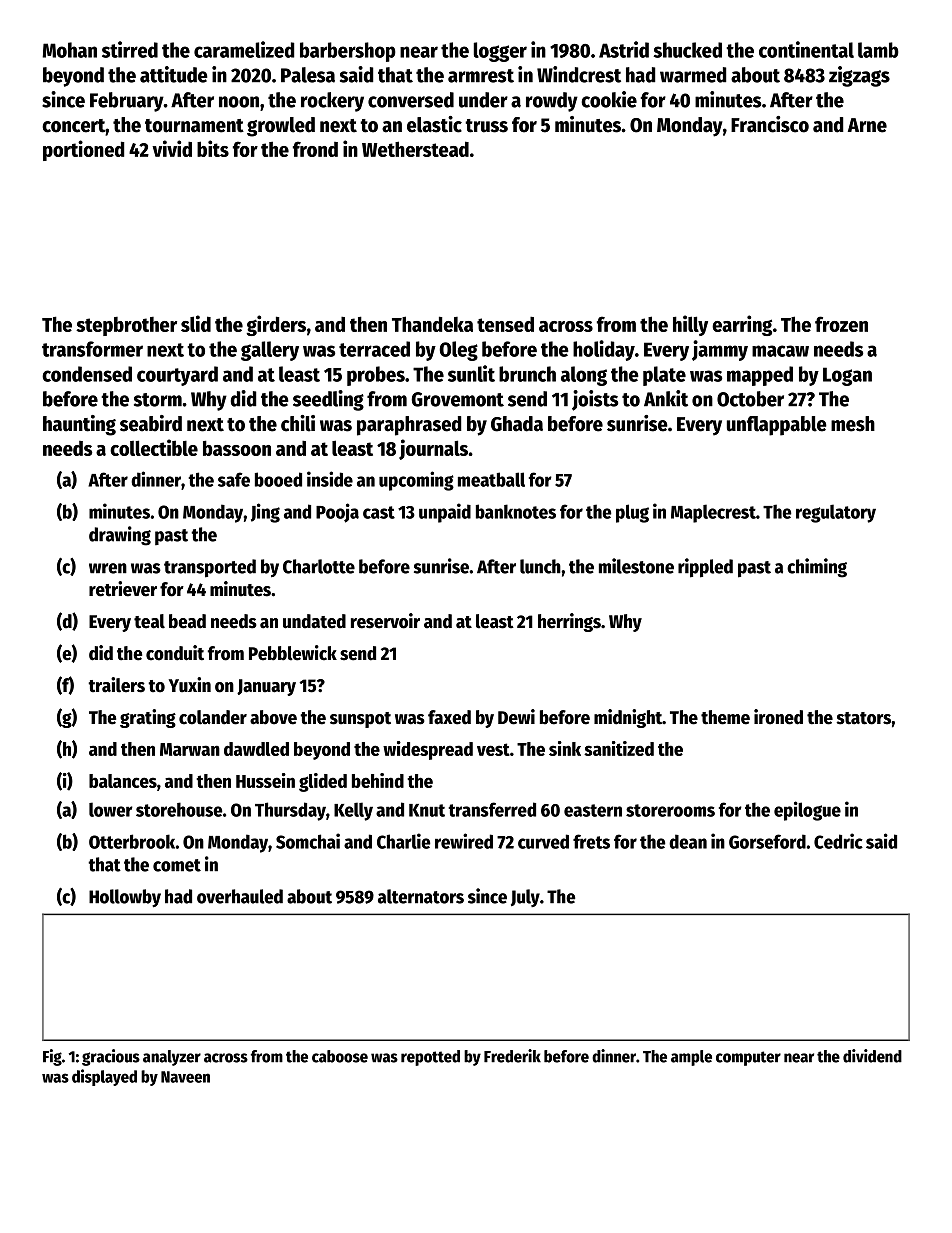 Image resolution: width=952 pixels, height=1233 pixels. What do you see at coordinates (52, 1057) in the image?
I see `Fig` at bounding box center [52, 1057].
